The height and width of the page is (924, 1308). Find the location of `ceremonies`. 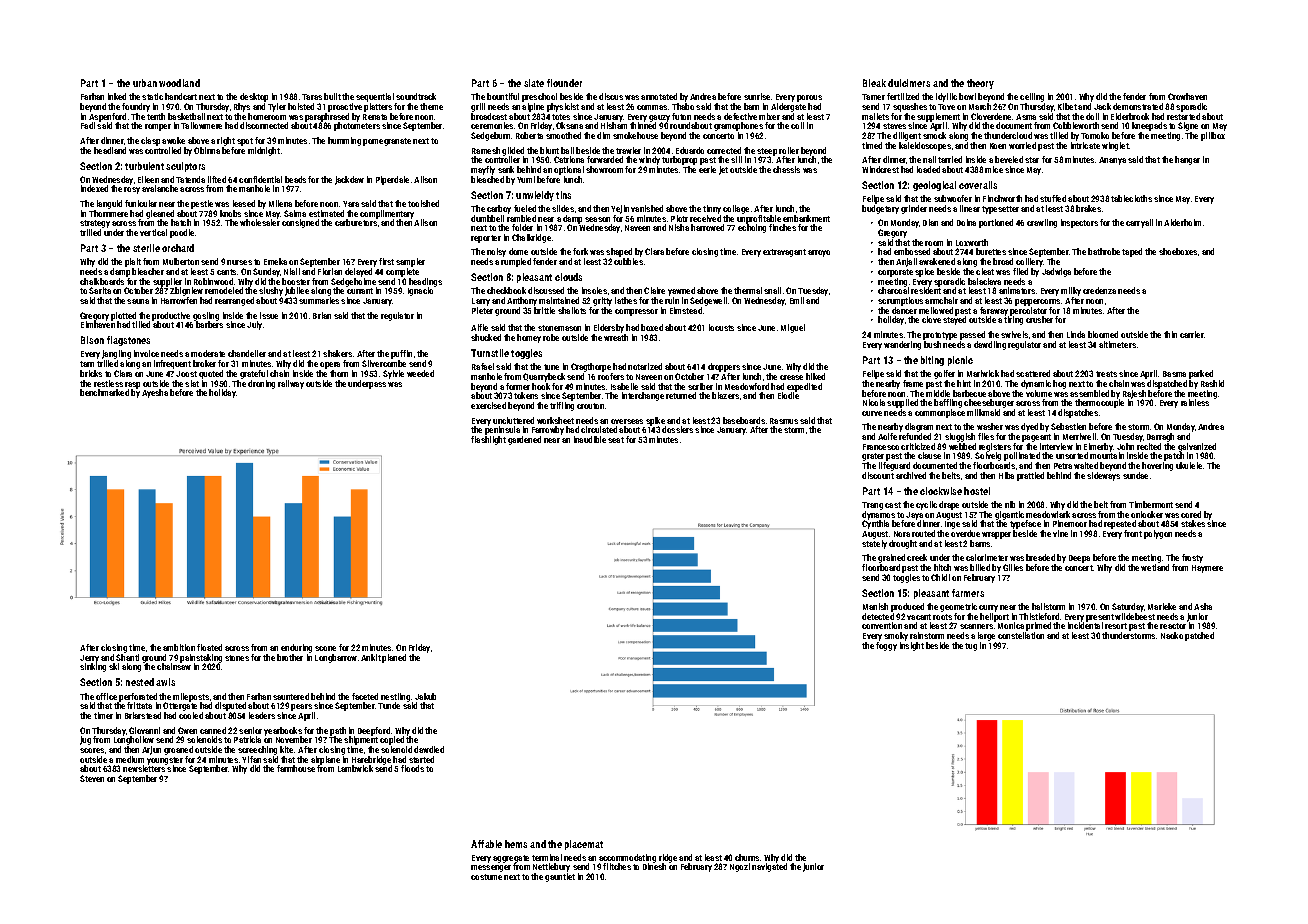

ceremonies is located at coordinates (492, 125).
